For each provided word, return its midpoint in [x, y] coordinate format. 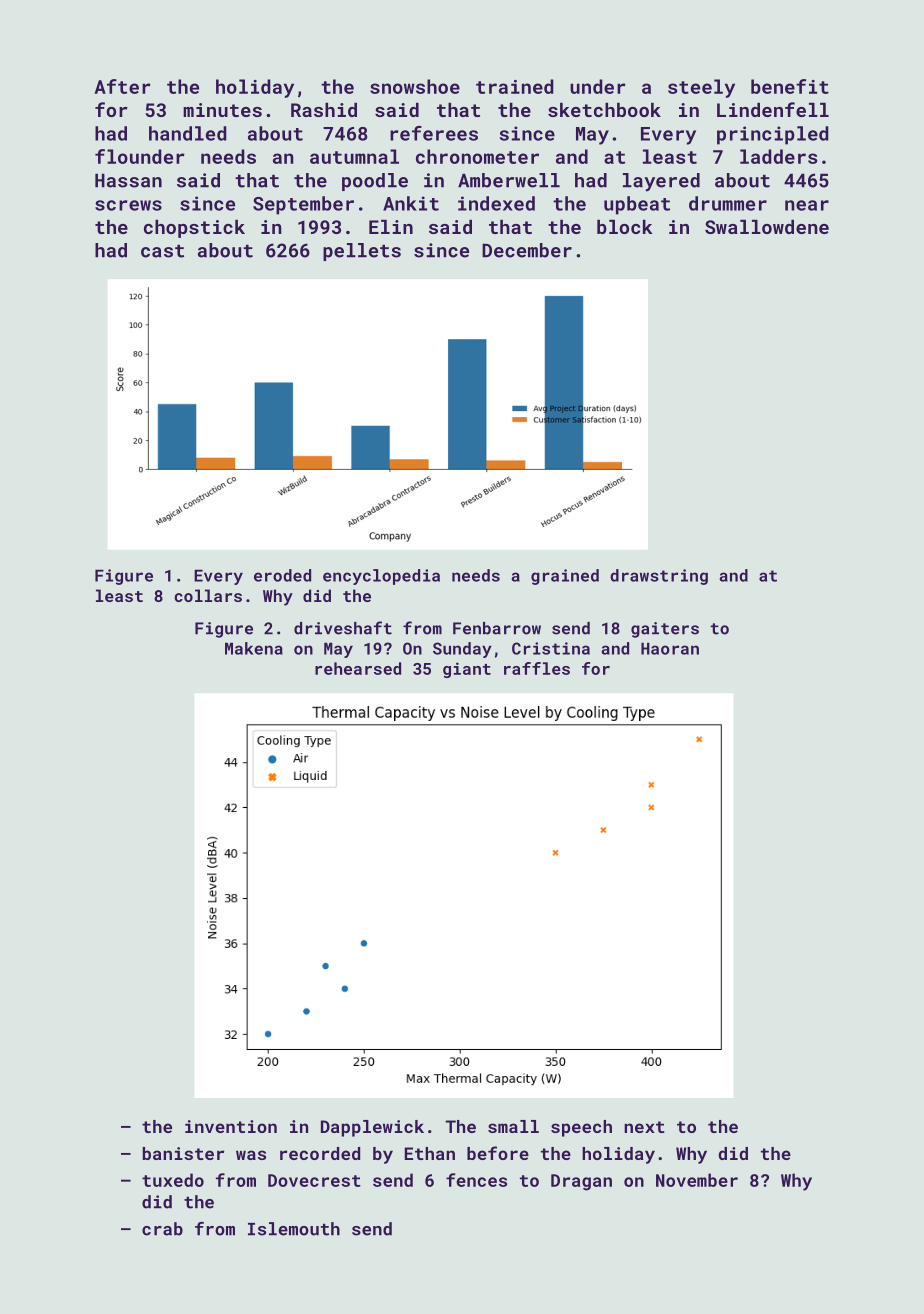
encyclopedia [381, 577]
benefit [790, 86]
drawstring [659, 577]
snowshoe [415, 86]
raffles [537, 668]
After [122, 86]
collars [208, 595]
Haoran [670, 648]
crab [162, 1229]
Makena [254, 648]
